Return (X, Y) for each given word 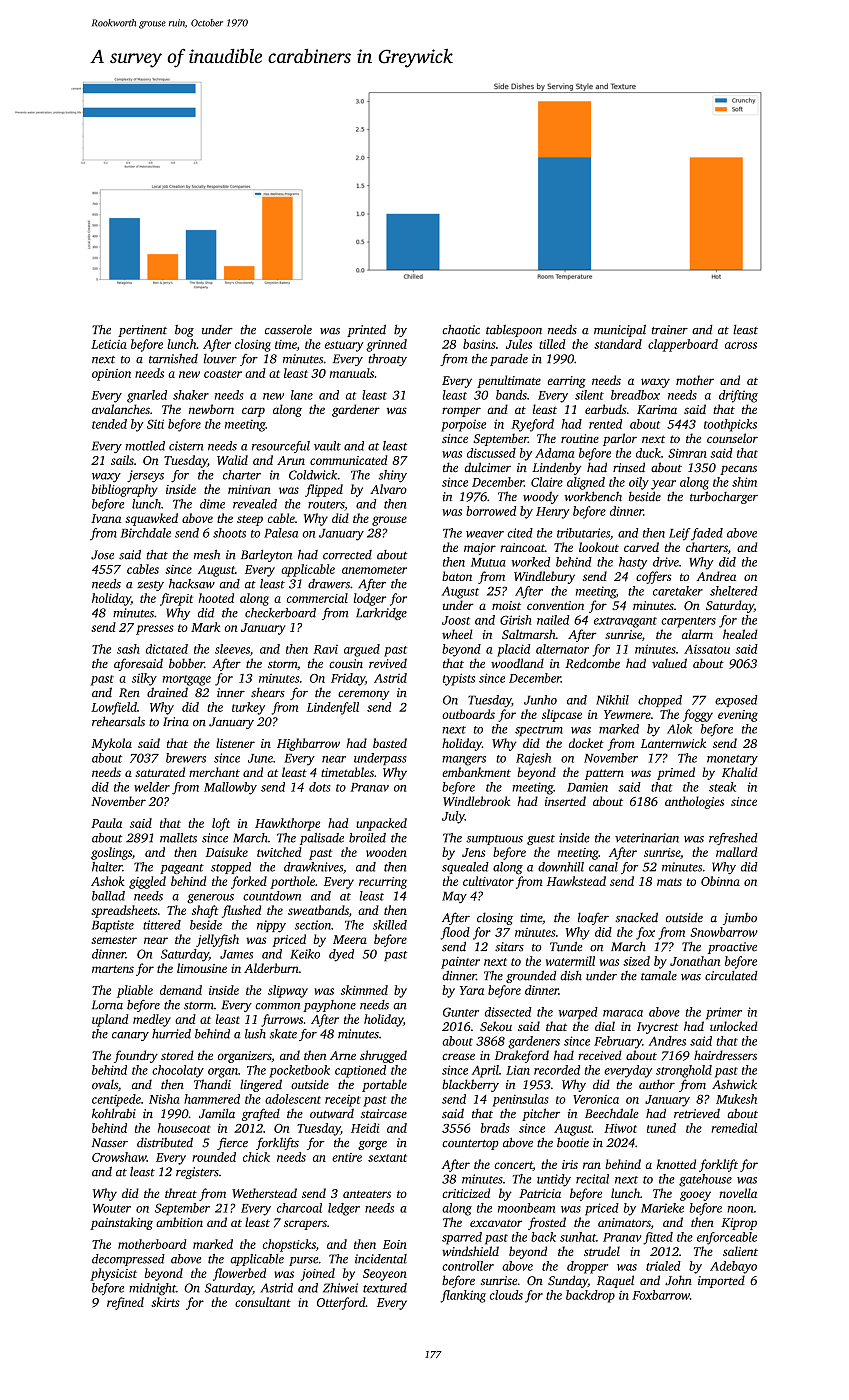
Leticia (109, 344)
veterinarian (647, 838)
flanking (463, 1296)
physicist (113, 1274)
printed (366, 330)
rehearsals (118, 721)
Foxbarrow (661, 1295)
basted (390, 743)
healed (740, 634)
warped (578, 1013)
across (741, 345)
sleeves (232, 649)
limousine (202, 968)
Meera (350, 939)
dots (320, 787)
